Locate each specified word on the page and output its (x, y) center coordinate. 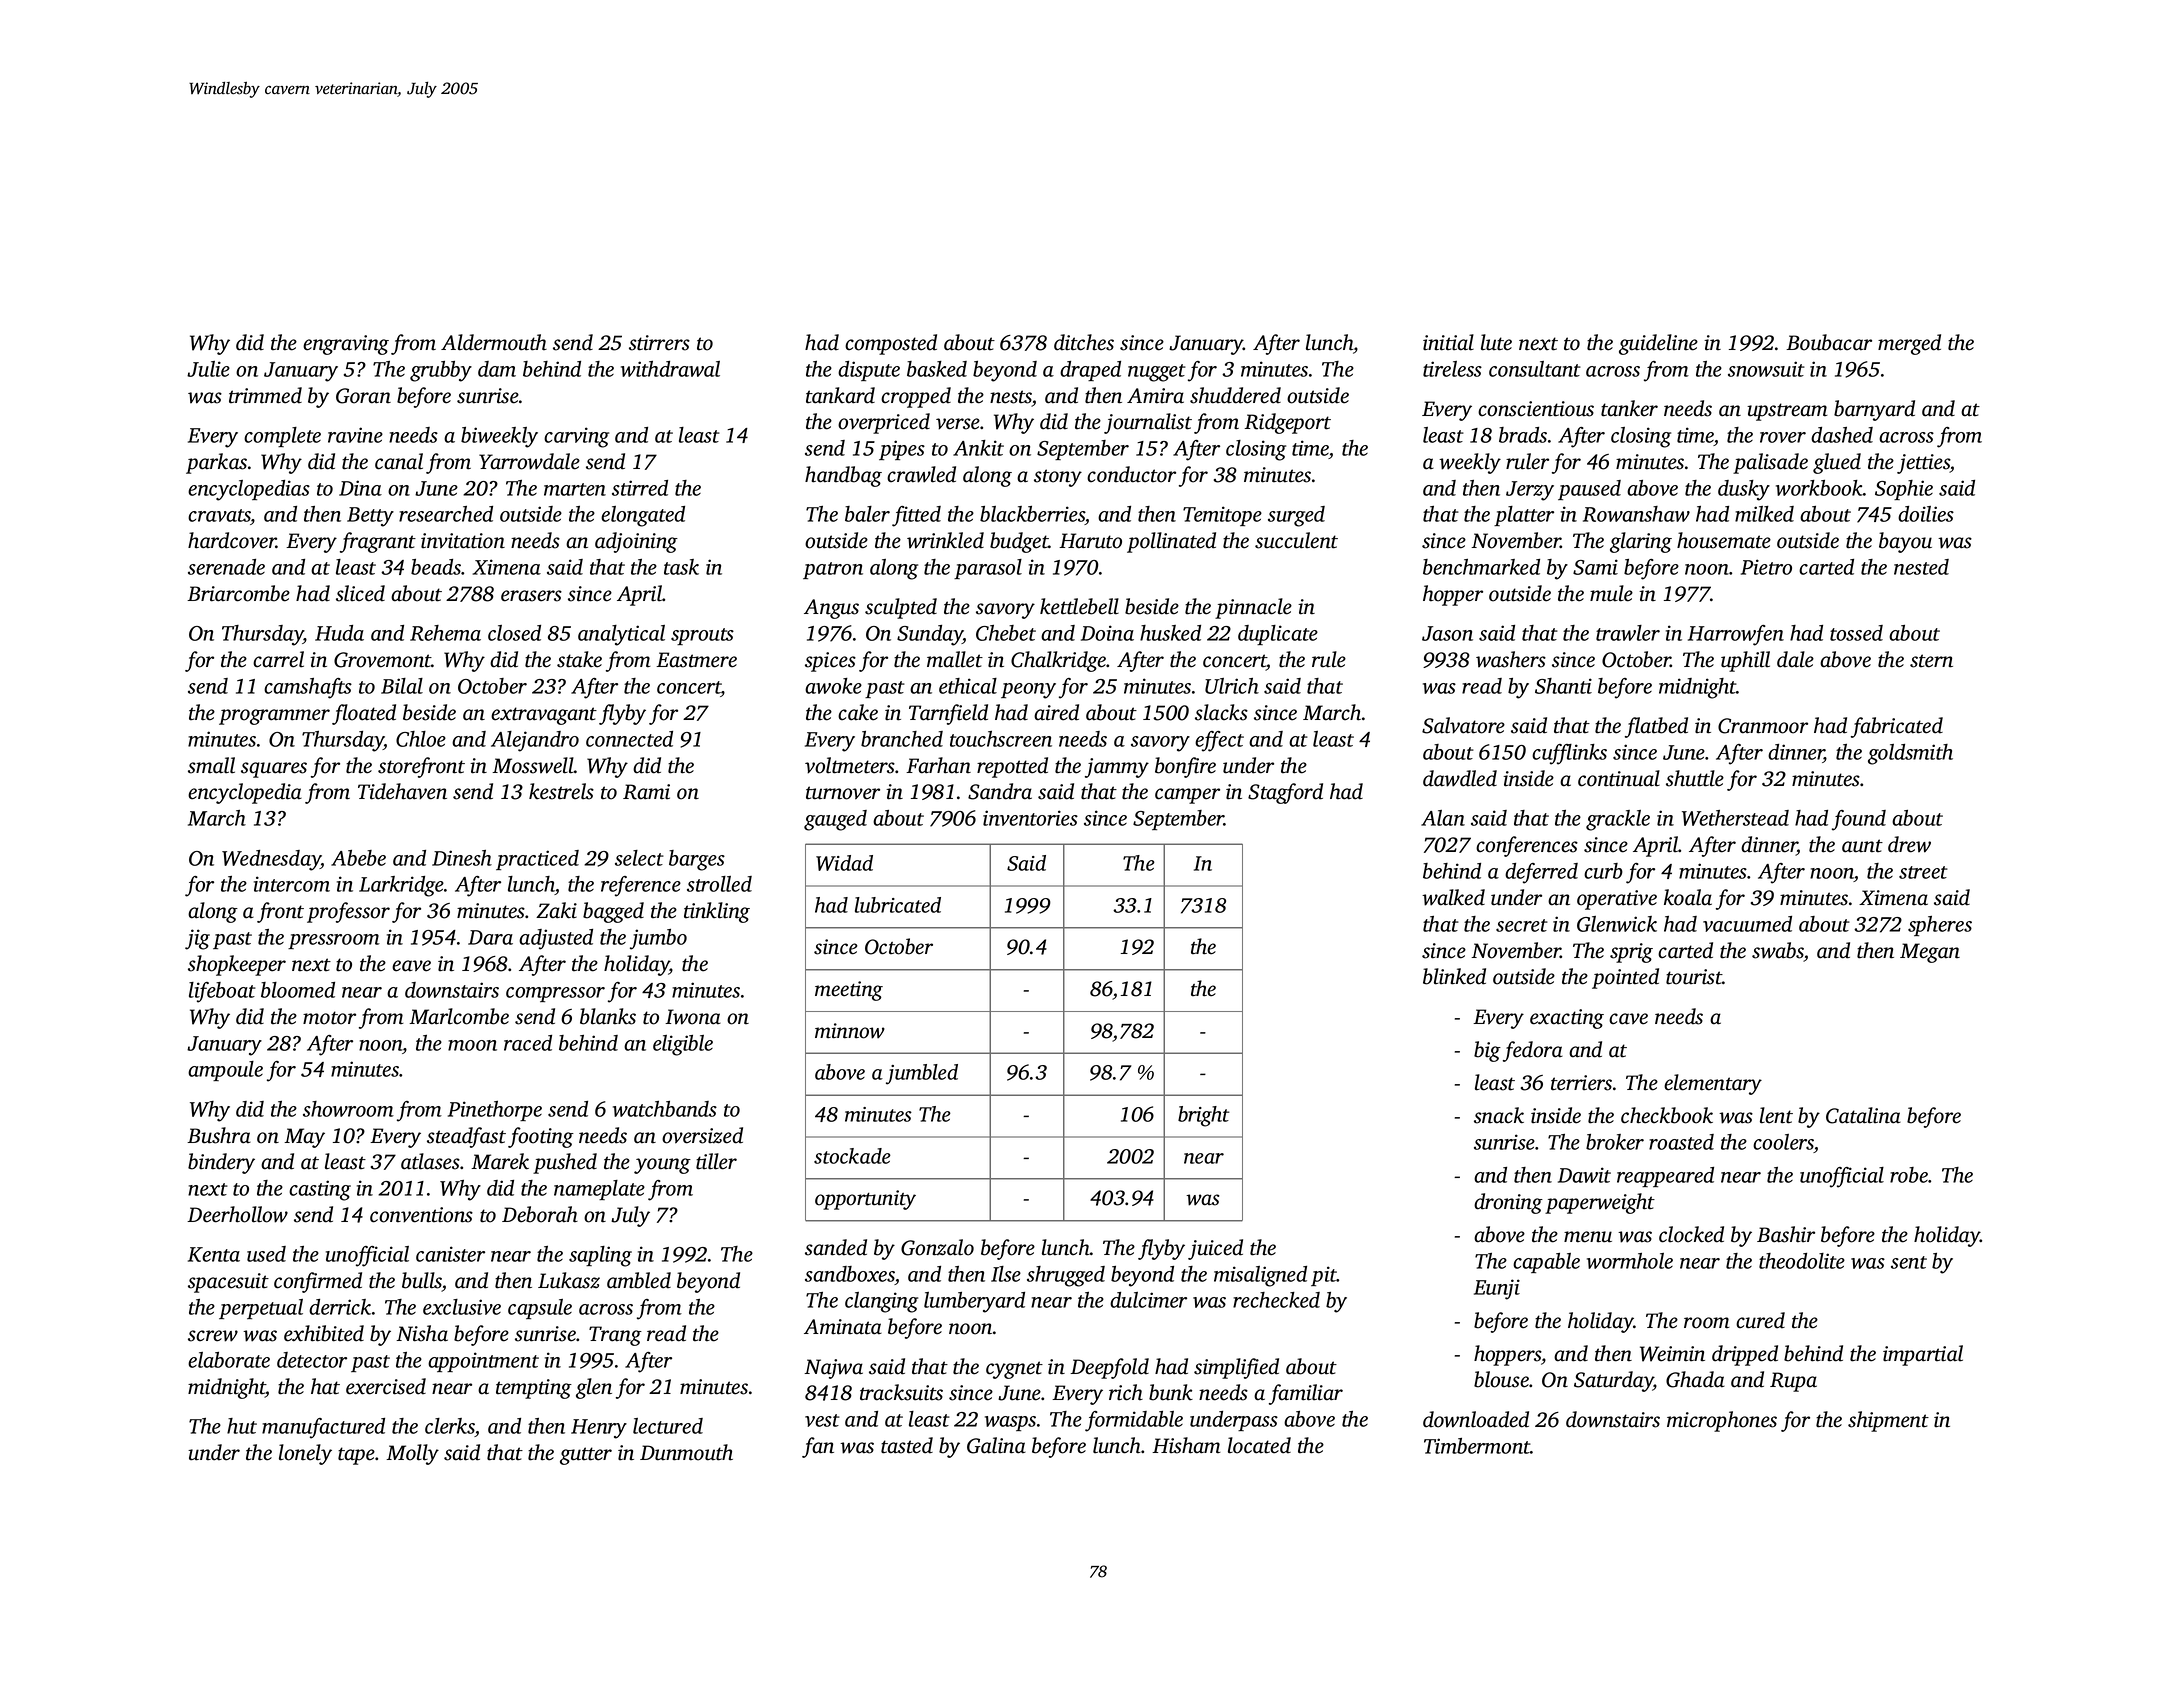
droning (1508, 1203)
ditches (1084, 342)
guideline (1658, 344)
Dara (490, 937)
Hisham (1186, 1445)
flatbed (1656, 727)
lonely (305, 1454)
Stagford (1285, 793)
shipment (1888, 1421)
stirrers (659, 343)
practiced (537, 860)
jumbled (922, 1074)
